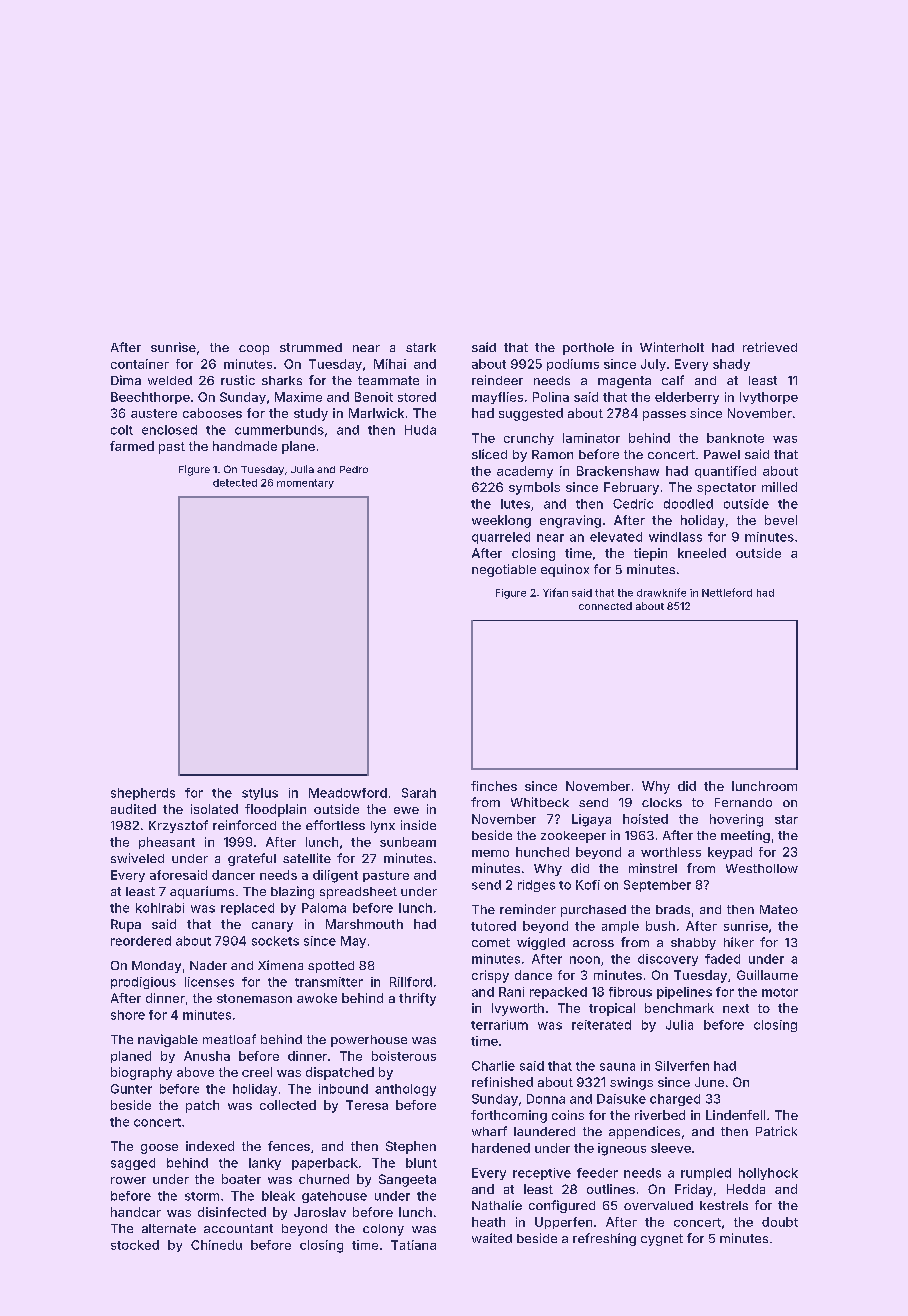 The width and height of the image is (908, 1316). Describe the element at coordinates (160, 908) in the image. I see `kohlrabi` at that location.
